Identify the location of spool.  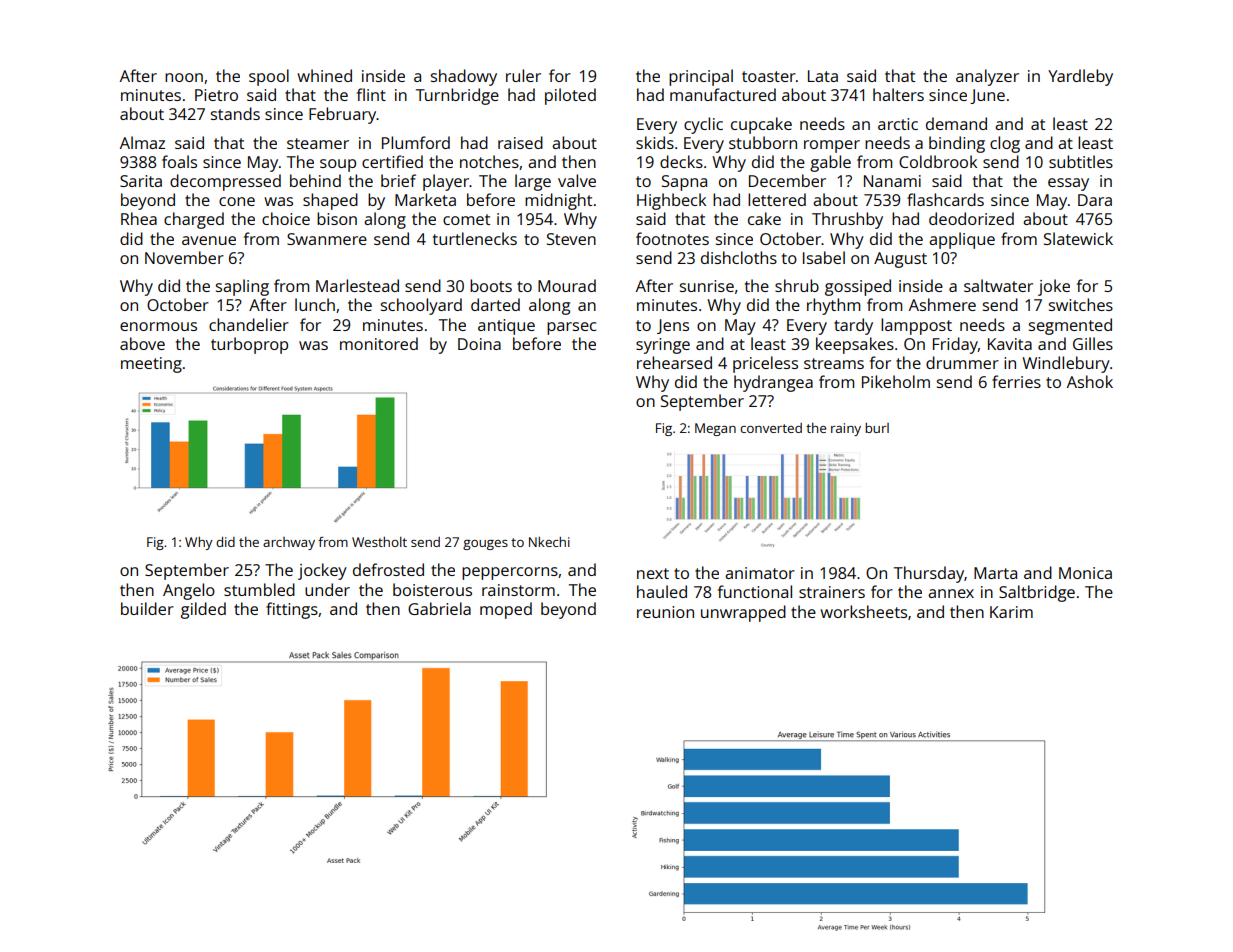
(269, 77).
